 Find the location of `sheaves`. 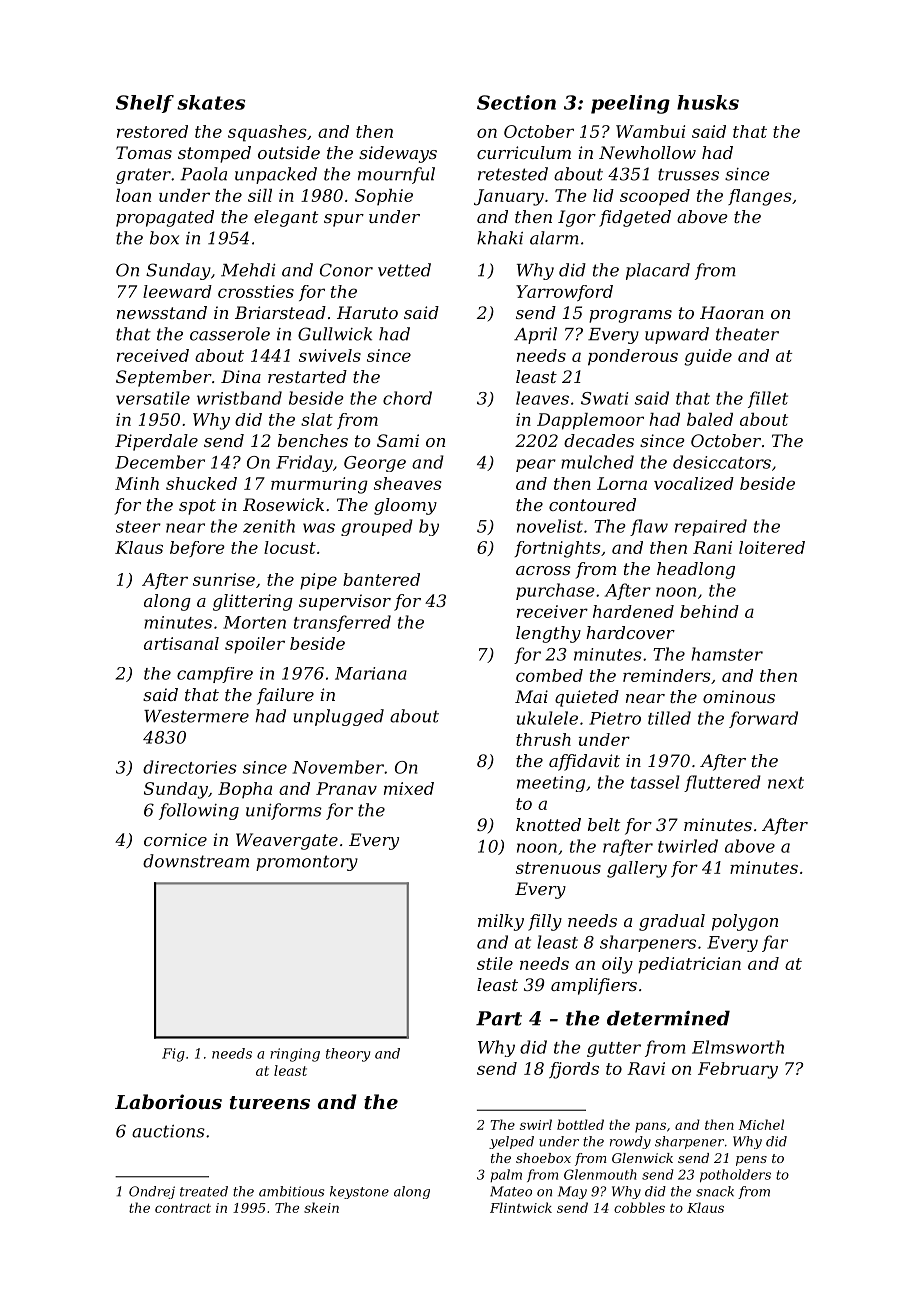

sheaves is located at coordinates (408, 483).
